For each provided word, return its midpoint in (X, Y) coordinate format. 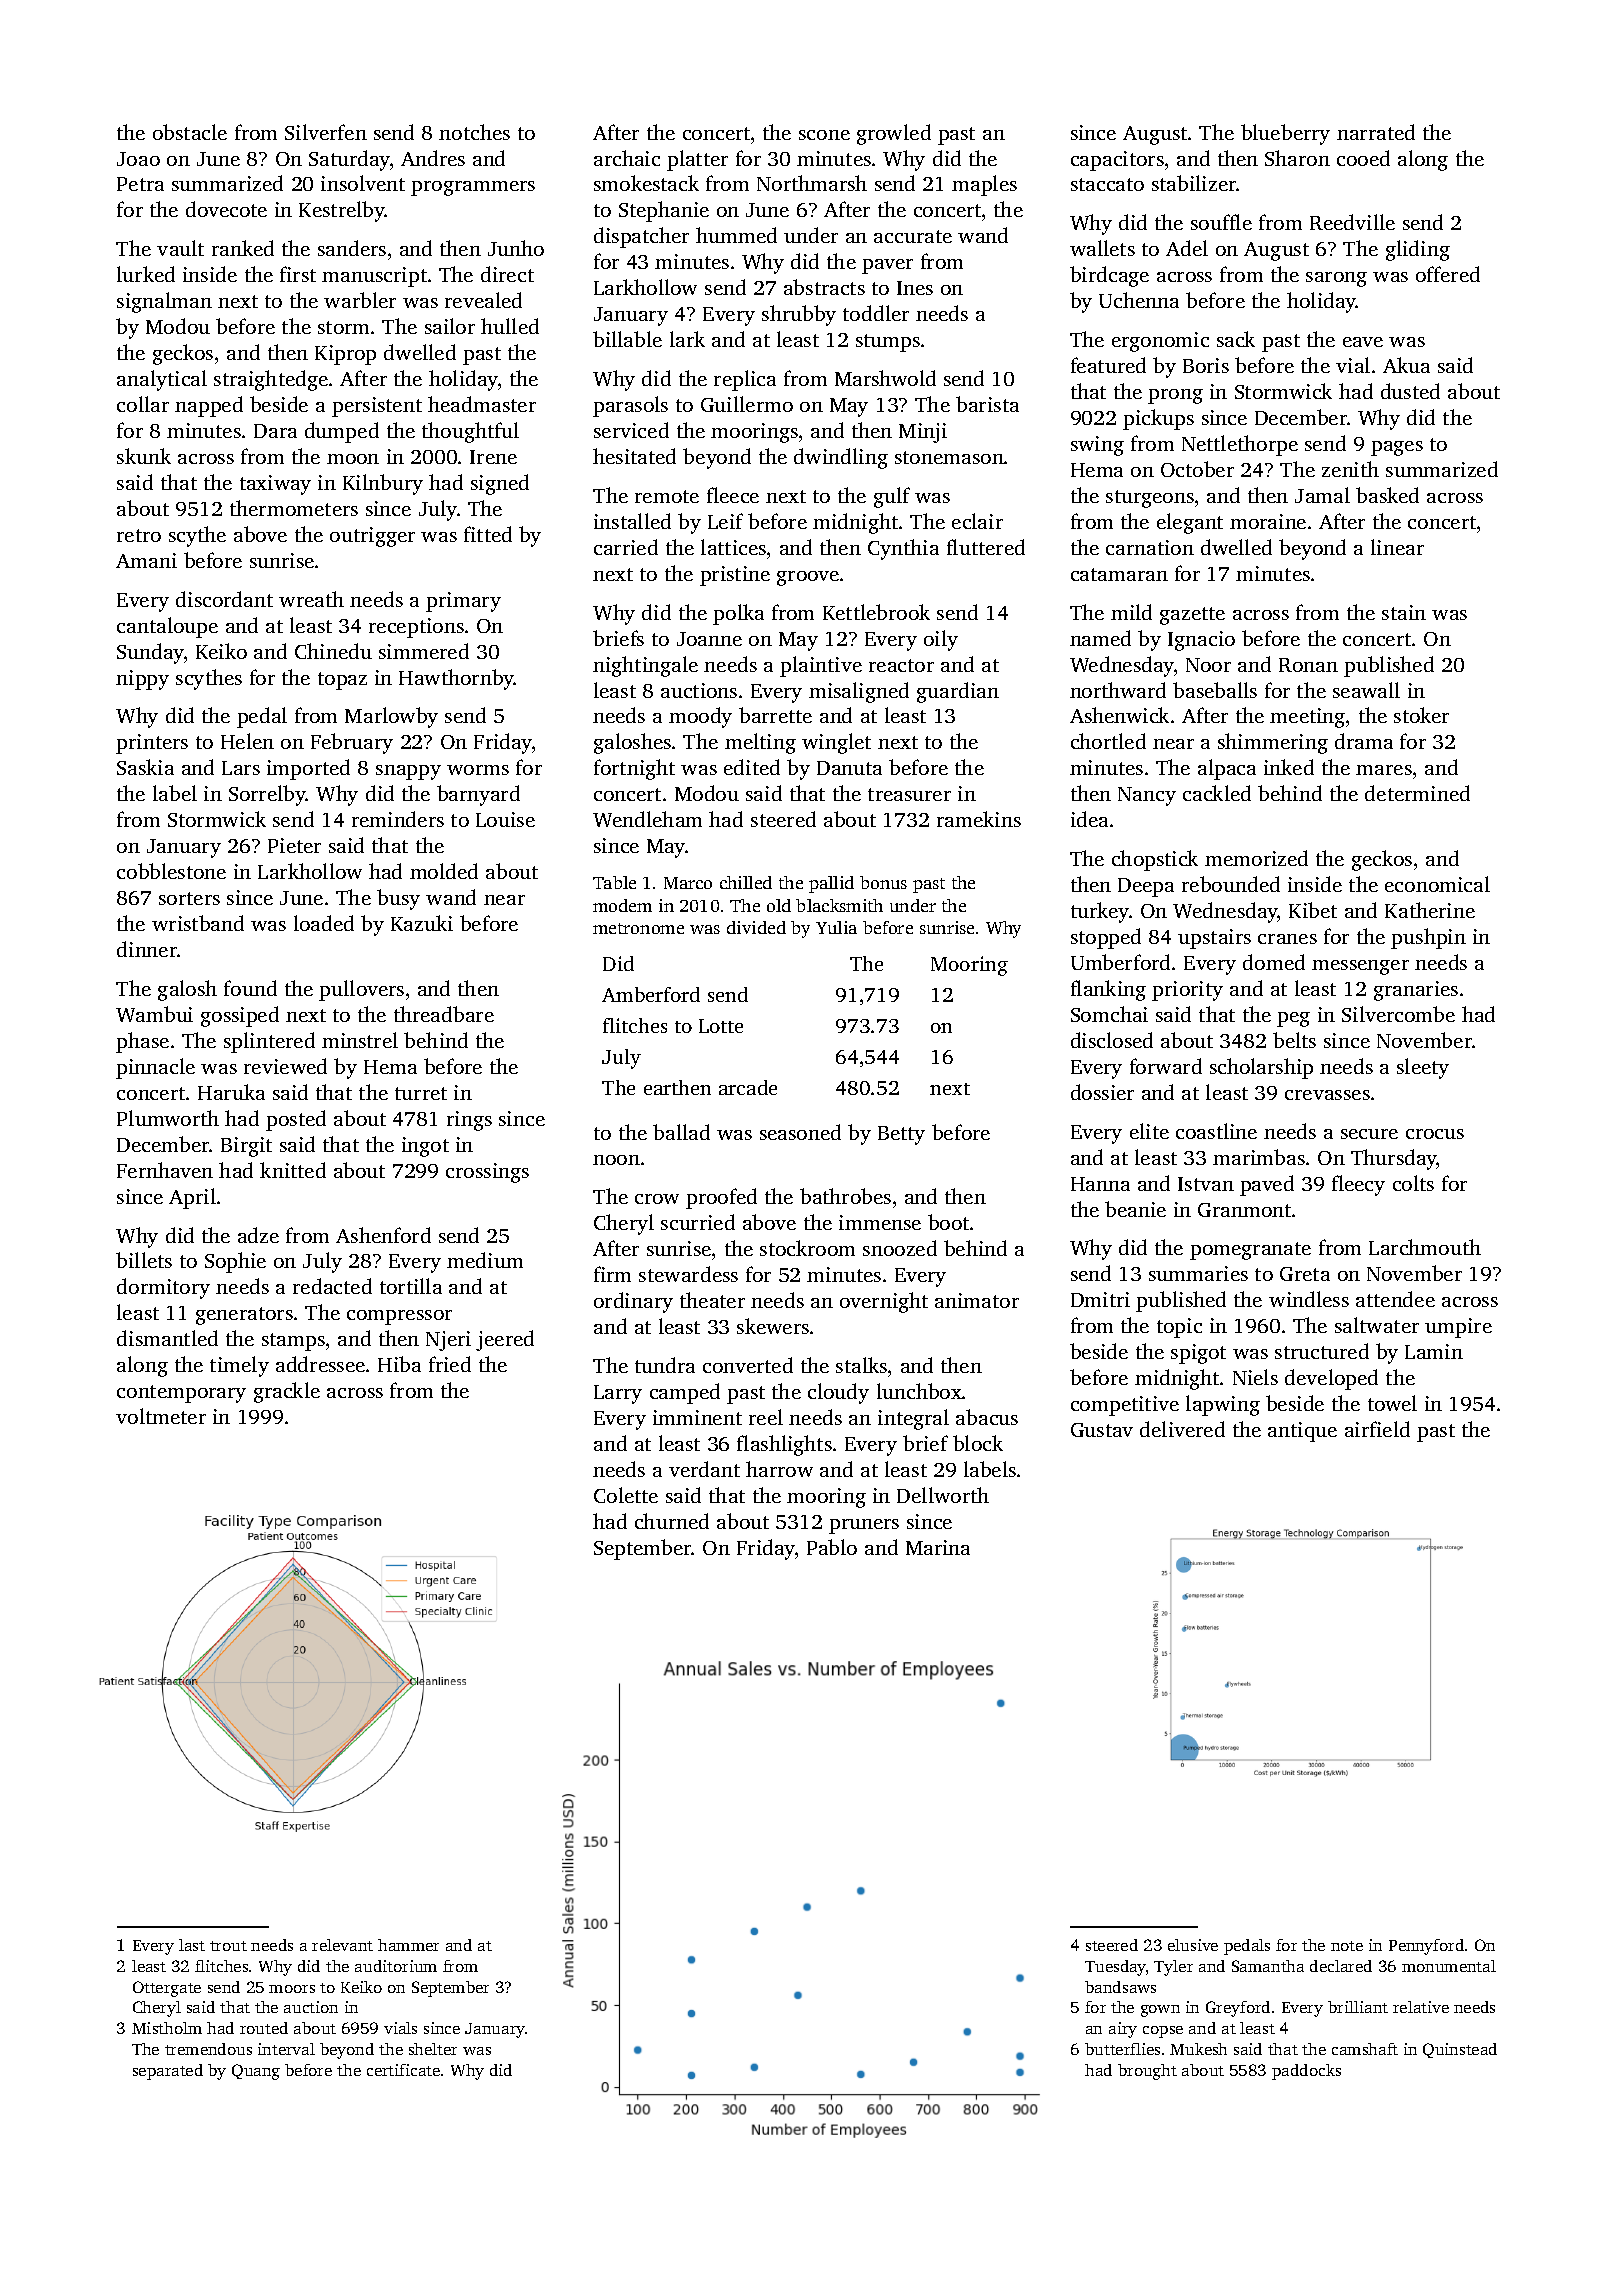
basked (1387, 495)
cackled (1217, 793)
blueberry (1285, 134)
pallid (831, 884)
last (192, 1945)
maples (984, 185)
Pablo (832, 1547)
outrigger (372, 537)
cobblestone (171, 871)
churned (672, 1521)
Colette (626, 1495)
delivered (1182, 1429)
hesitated (634, 456)
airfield (1377, 1429)
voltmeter (161, 1416)
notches (474, 132)
